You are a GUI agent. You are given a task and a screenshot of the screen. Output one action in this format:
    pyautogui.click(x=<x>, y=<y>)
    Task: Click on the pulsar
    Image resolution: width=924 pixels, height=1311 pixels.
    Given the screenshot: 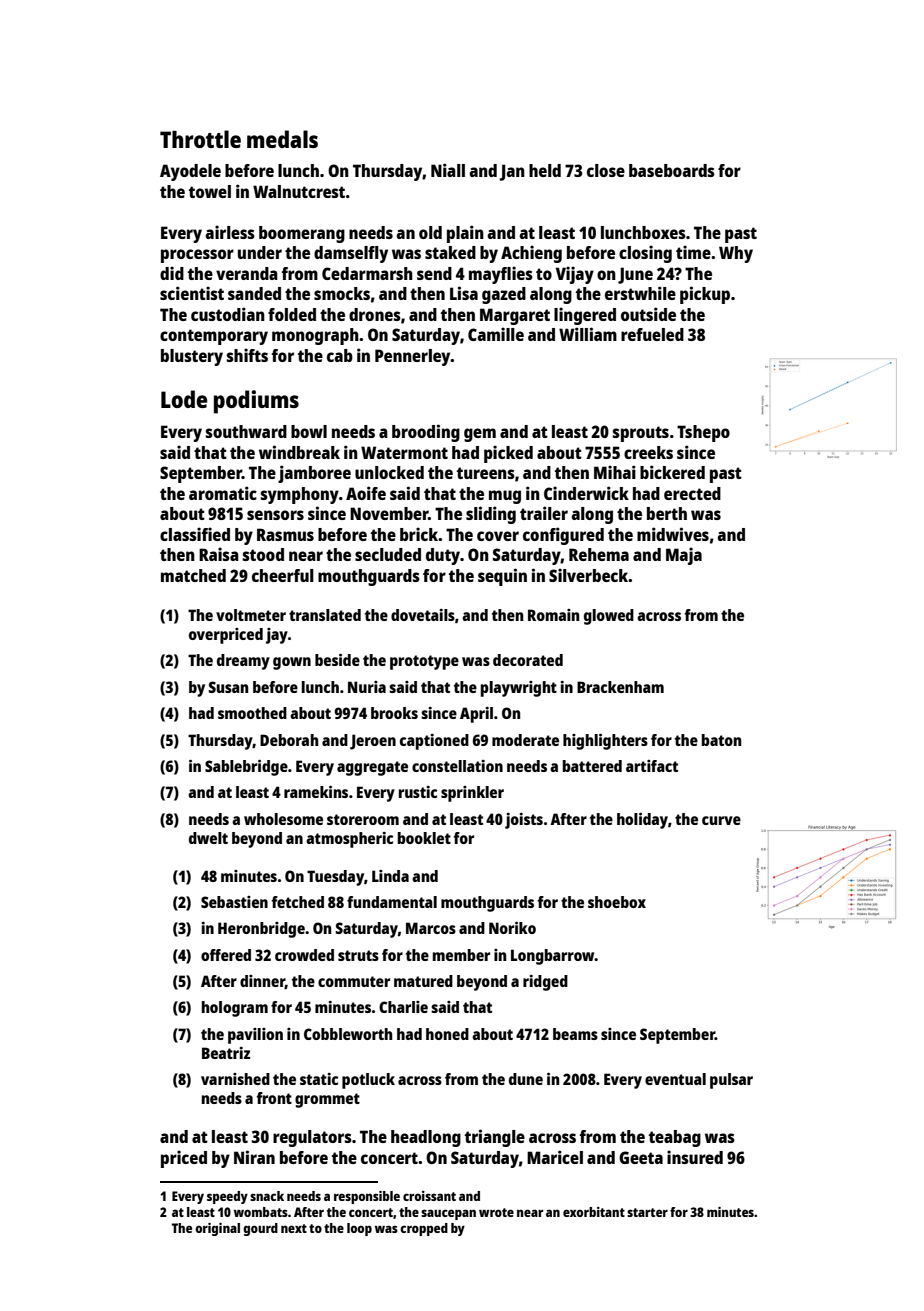 What is the action you would take?
    pyautogui.click(x=731, y=1081)
